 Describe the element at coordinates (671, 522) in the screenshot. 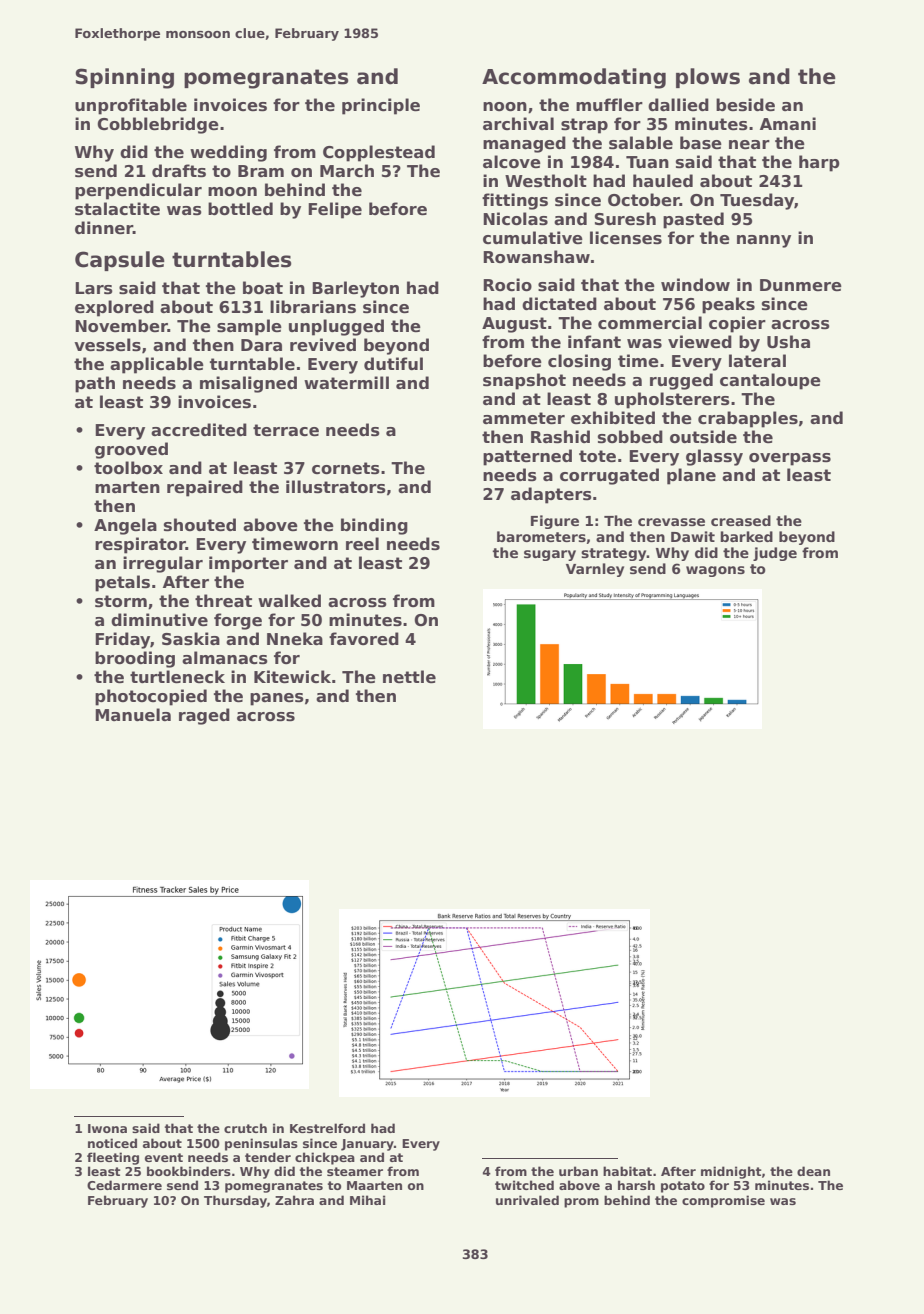

I see `crevasse` at that location.
